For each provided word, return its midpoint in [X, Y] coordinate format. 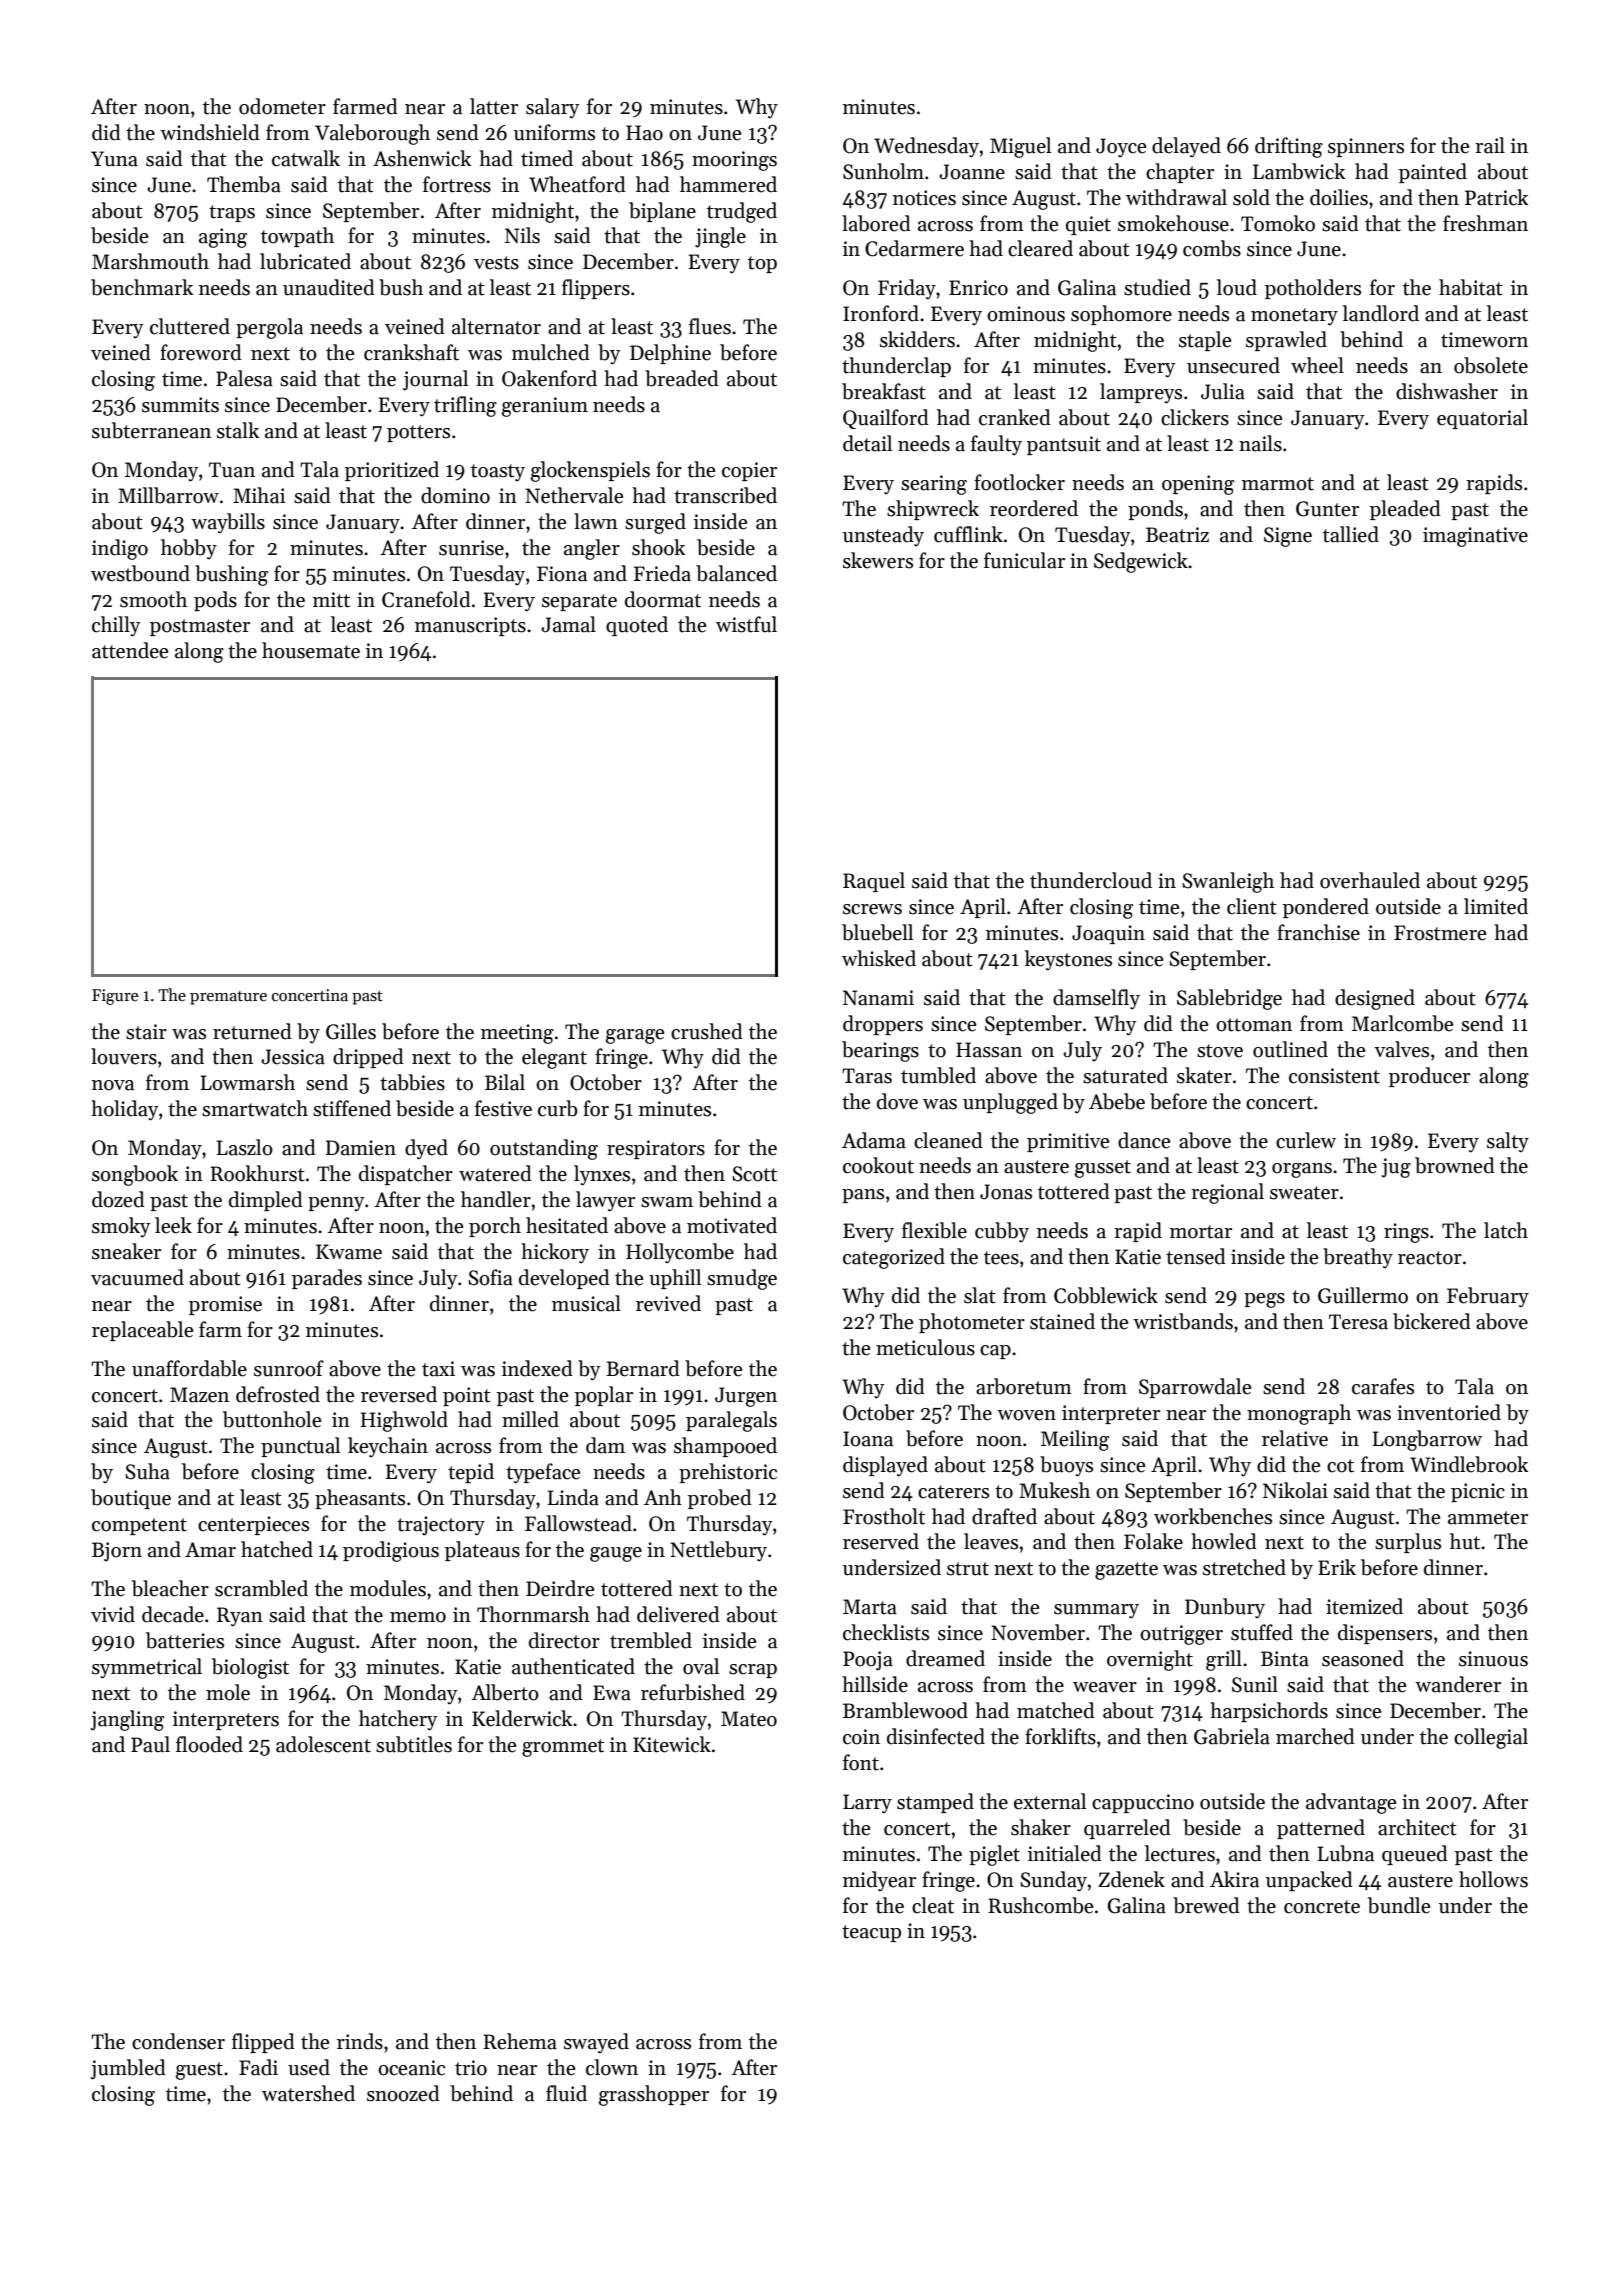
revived [668, 1303]
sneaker [126, 1251]
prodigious [391, 1551]
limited [1496, 906]
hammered [728, 184]
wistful [746, 624]
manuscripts [470, 626]
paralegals [731, 1421]
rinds [360, 2041]
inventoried [1449, 1412]
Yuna [114, 159]
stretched [1244, 1567]
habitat [1471, 287]
